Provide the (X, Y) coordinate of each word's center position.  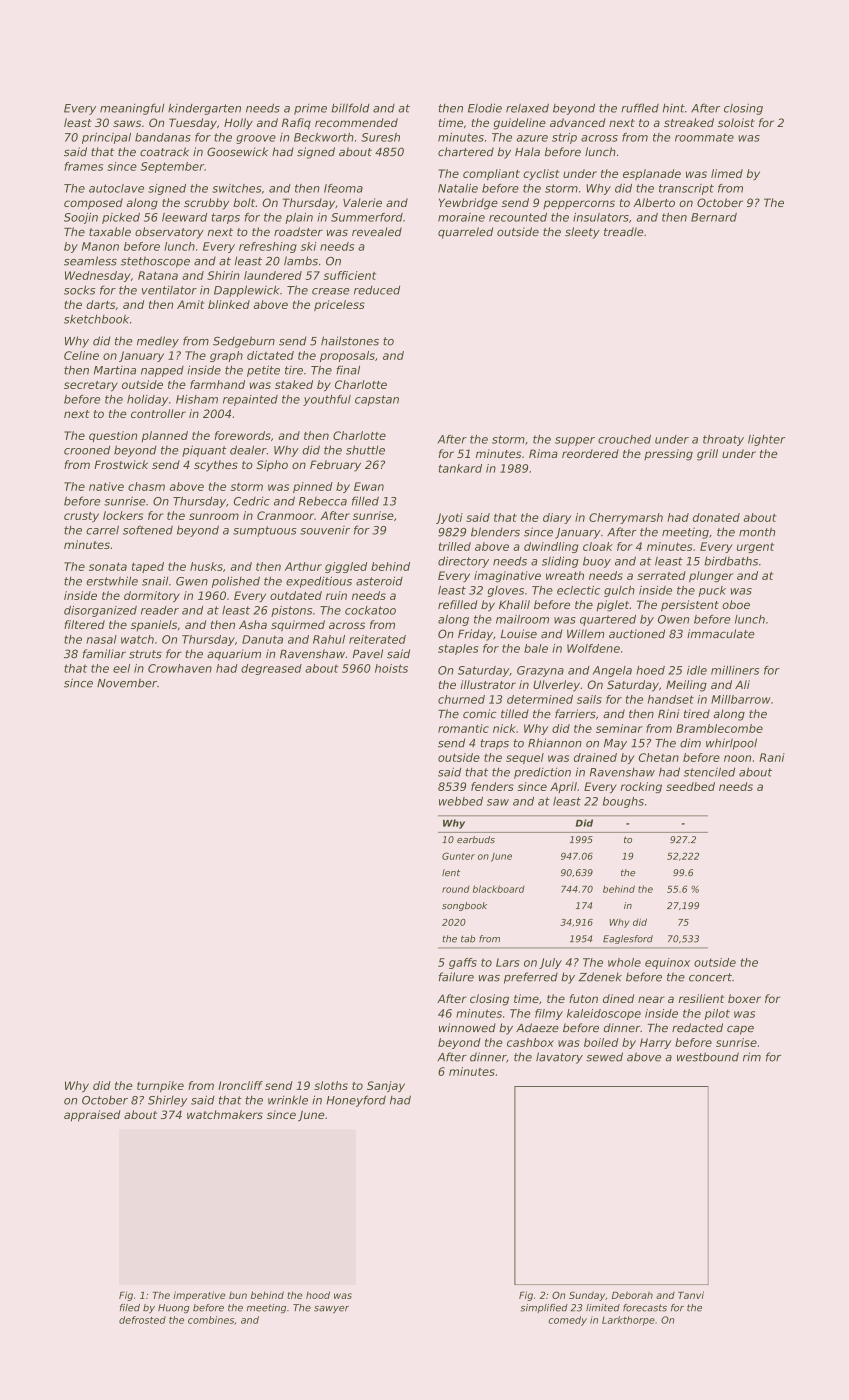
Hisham (197, 399)
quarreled (465, 233)
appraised (92, 1116)
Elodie (485, 108)
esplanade (652, 174)
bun (238, 1295)
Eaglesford (628, 939)
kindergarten (204, 109)
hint (674, 108)
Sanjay (386, 1086)
